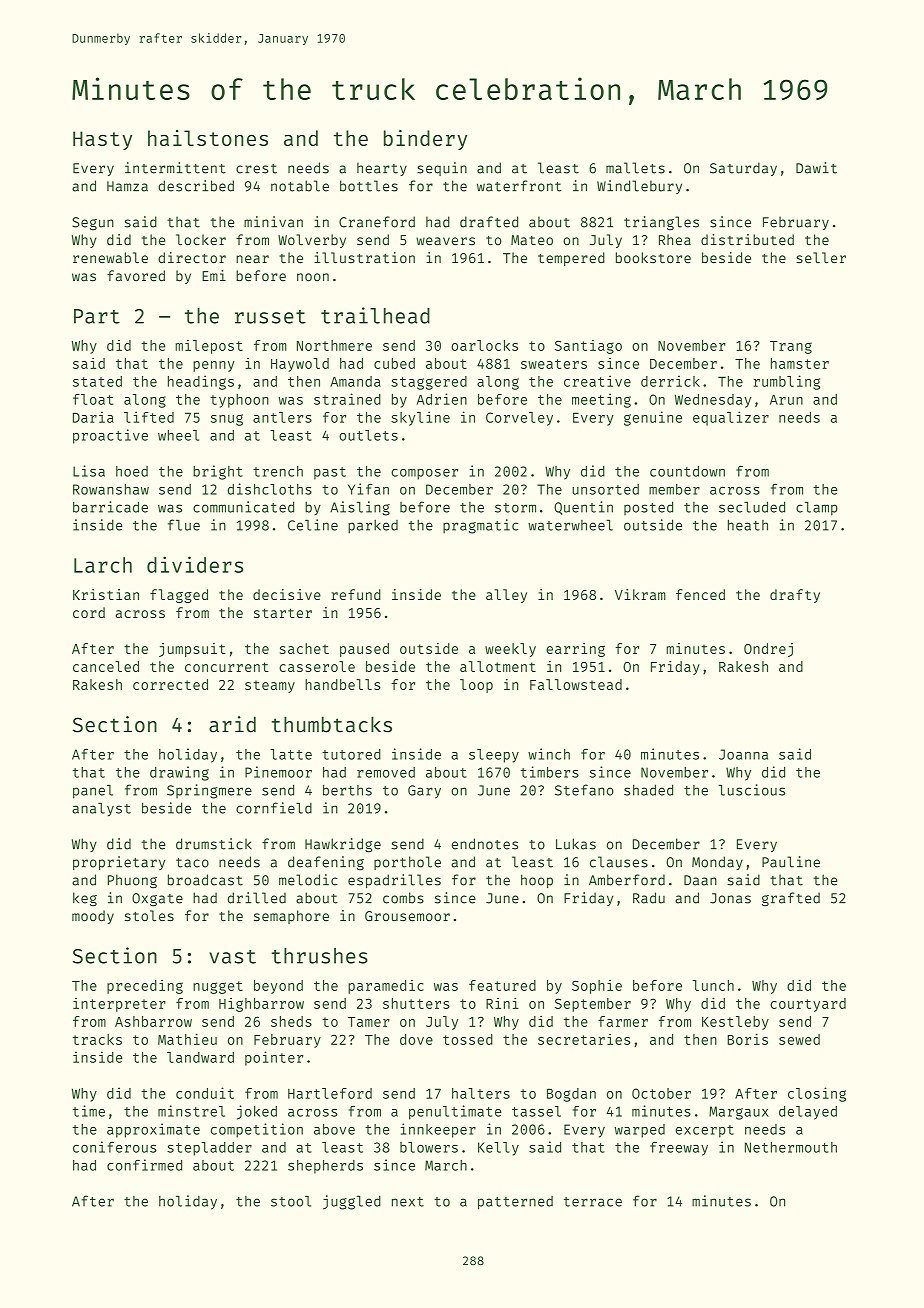 The image size is (924, 1308). What do you see at coordinates (179, 773) in the document?
I see `drawing` at bounding box center [179, 773].
